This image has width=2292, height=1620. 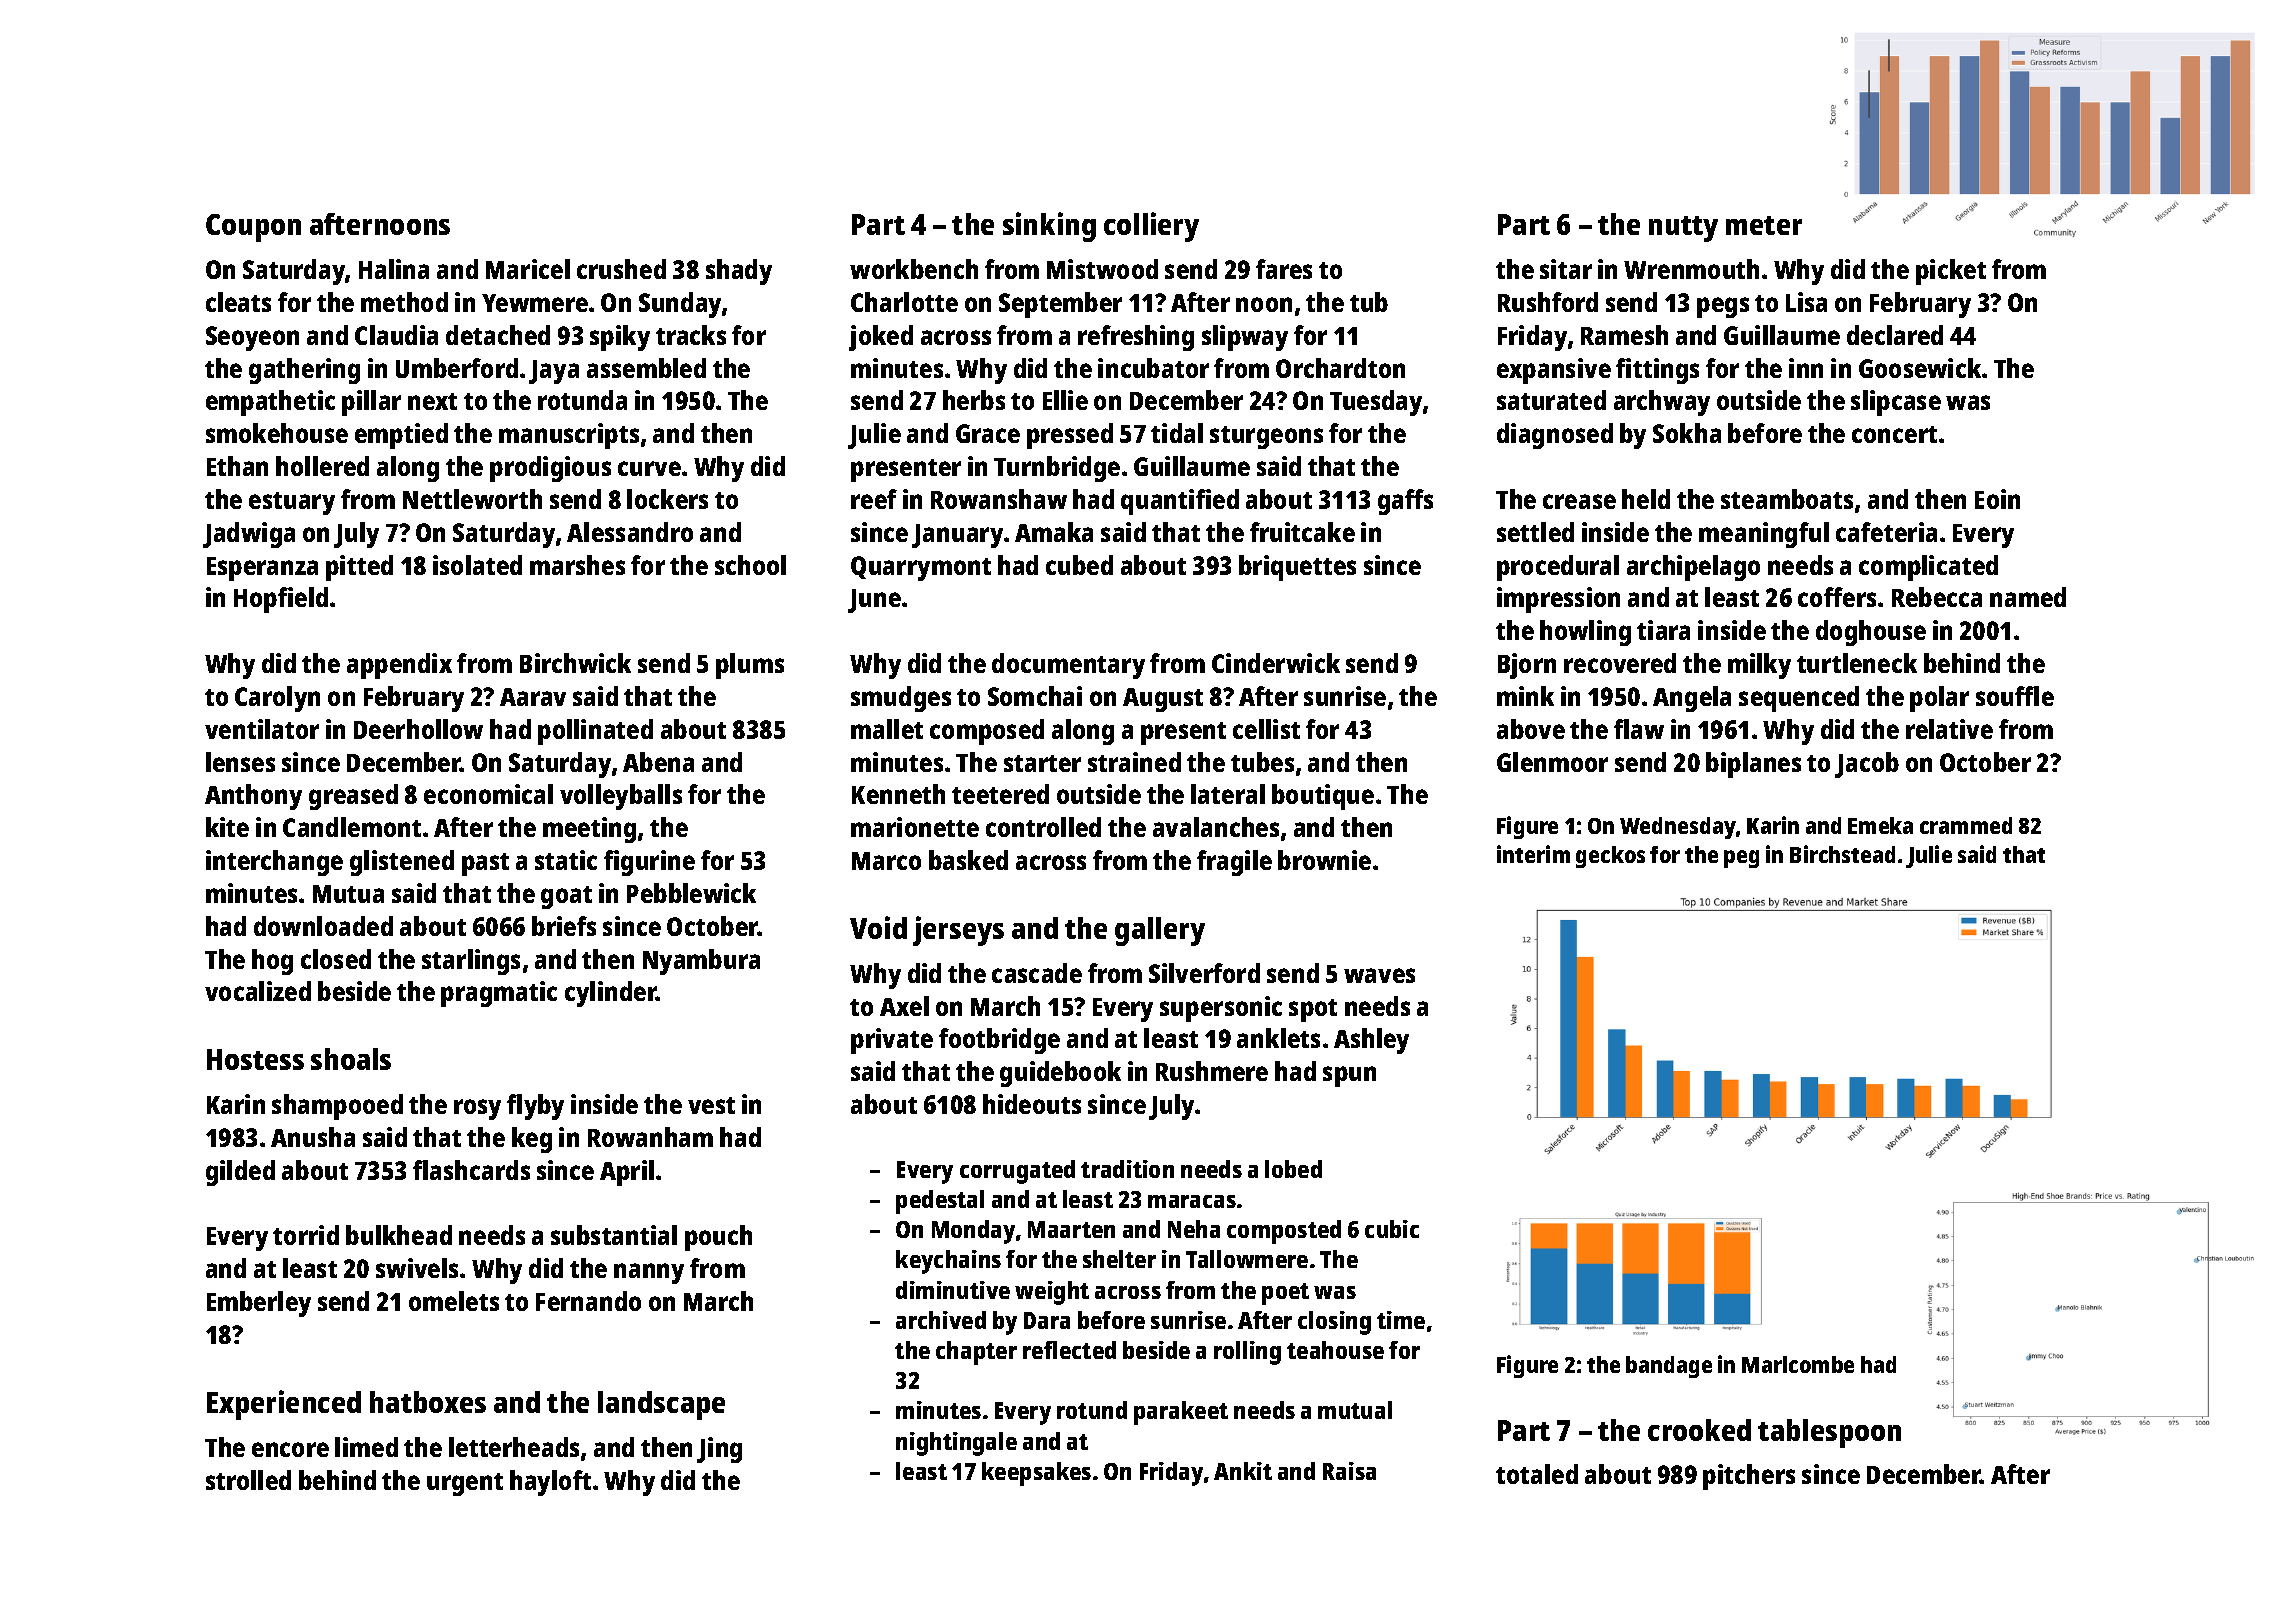 I want to click on bandage, so click(x=1669, y=1367).
